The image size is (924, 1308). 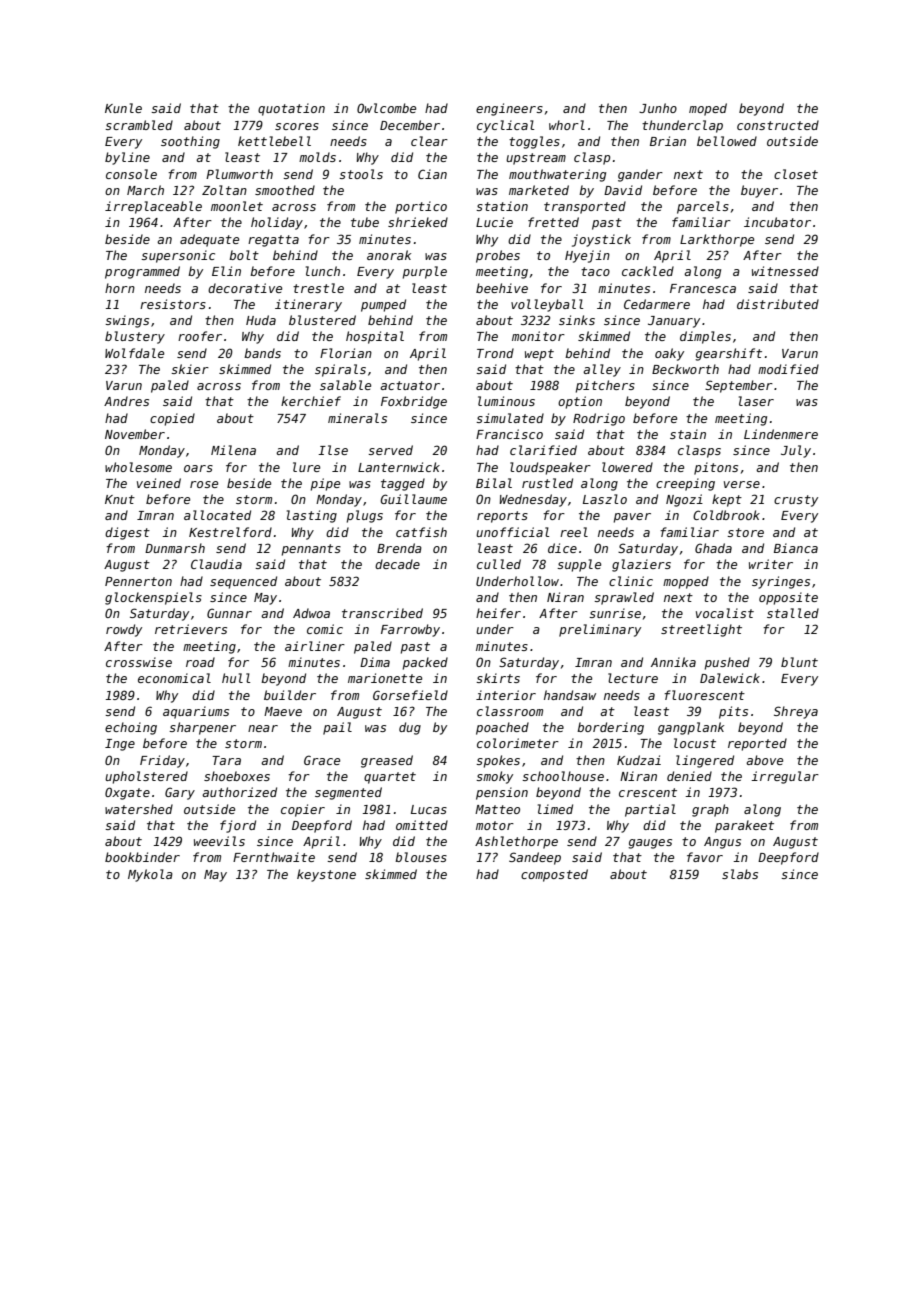 What do you see at coordinates (311, 550) in the page?
I see `pennants` at bounding box center [311, 550].
